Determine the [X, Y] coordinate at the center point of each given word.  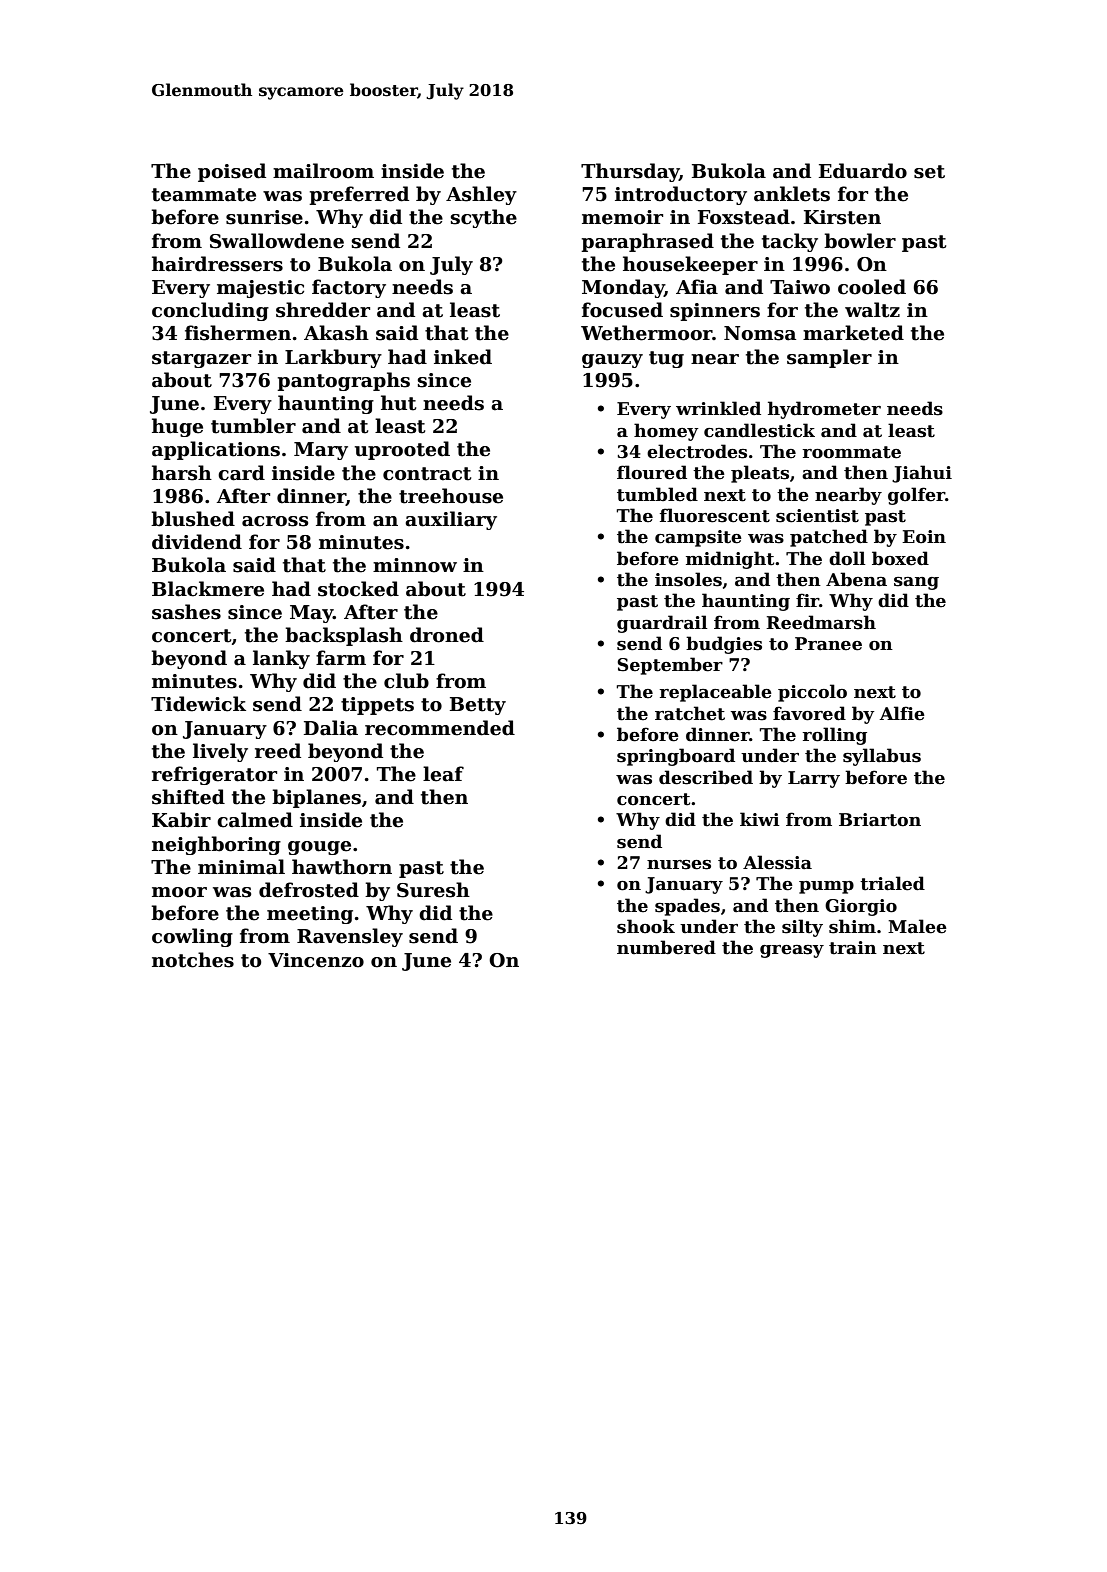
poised [232, 172]
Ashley [481, 195]
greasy [792, 951]
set [929, 172]
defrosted [309, 890]
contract [427, 474]
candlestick [759, 430]
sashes [186, 612]
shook [646, 926]
